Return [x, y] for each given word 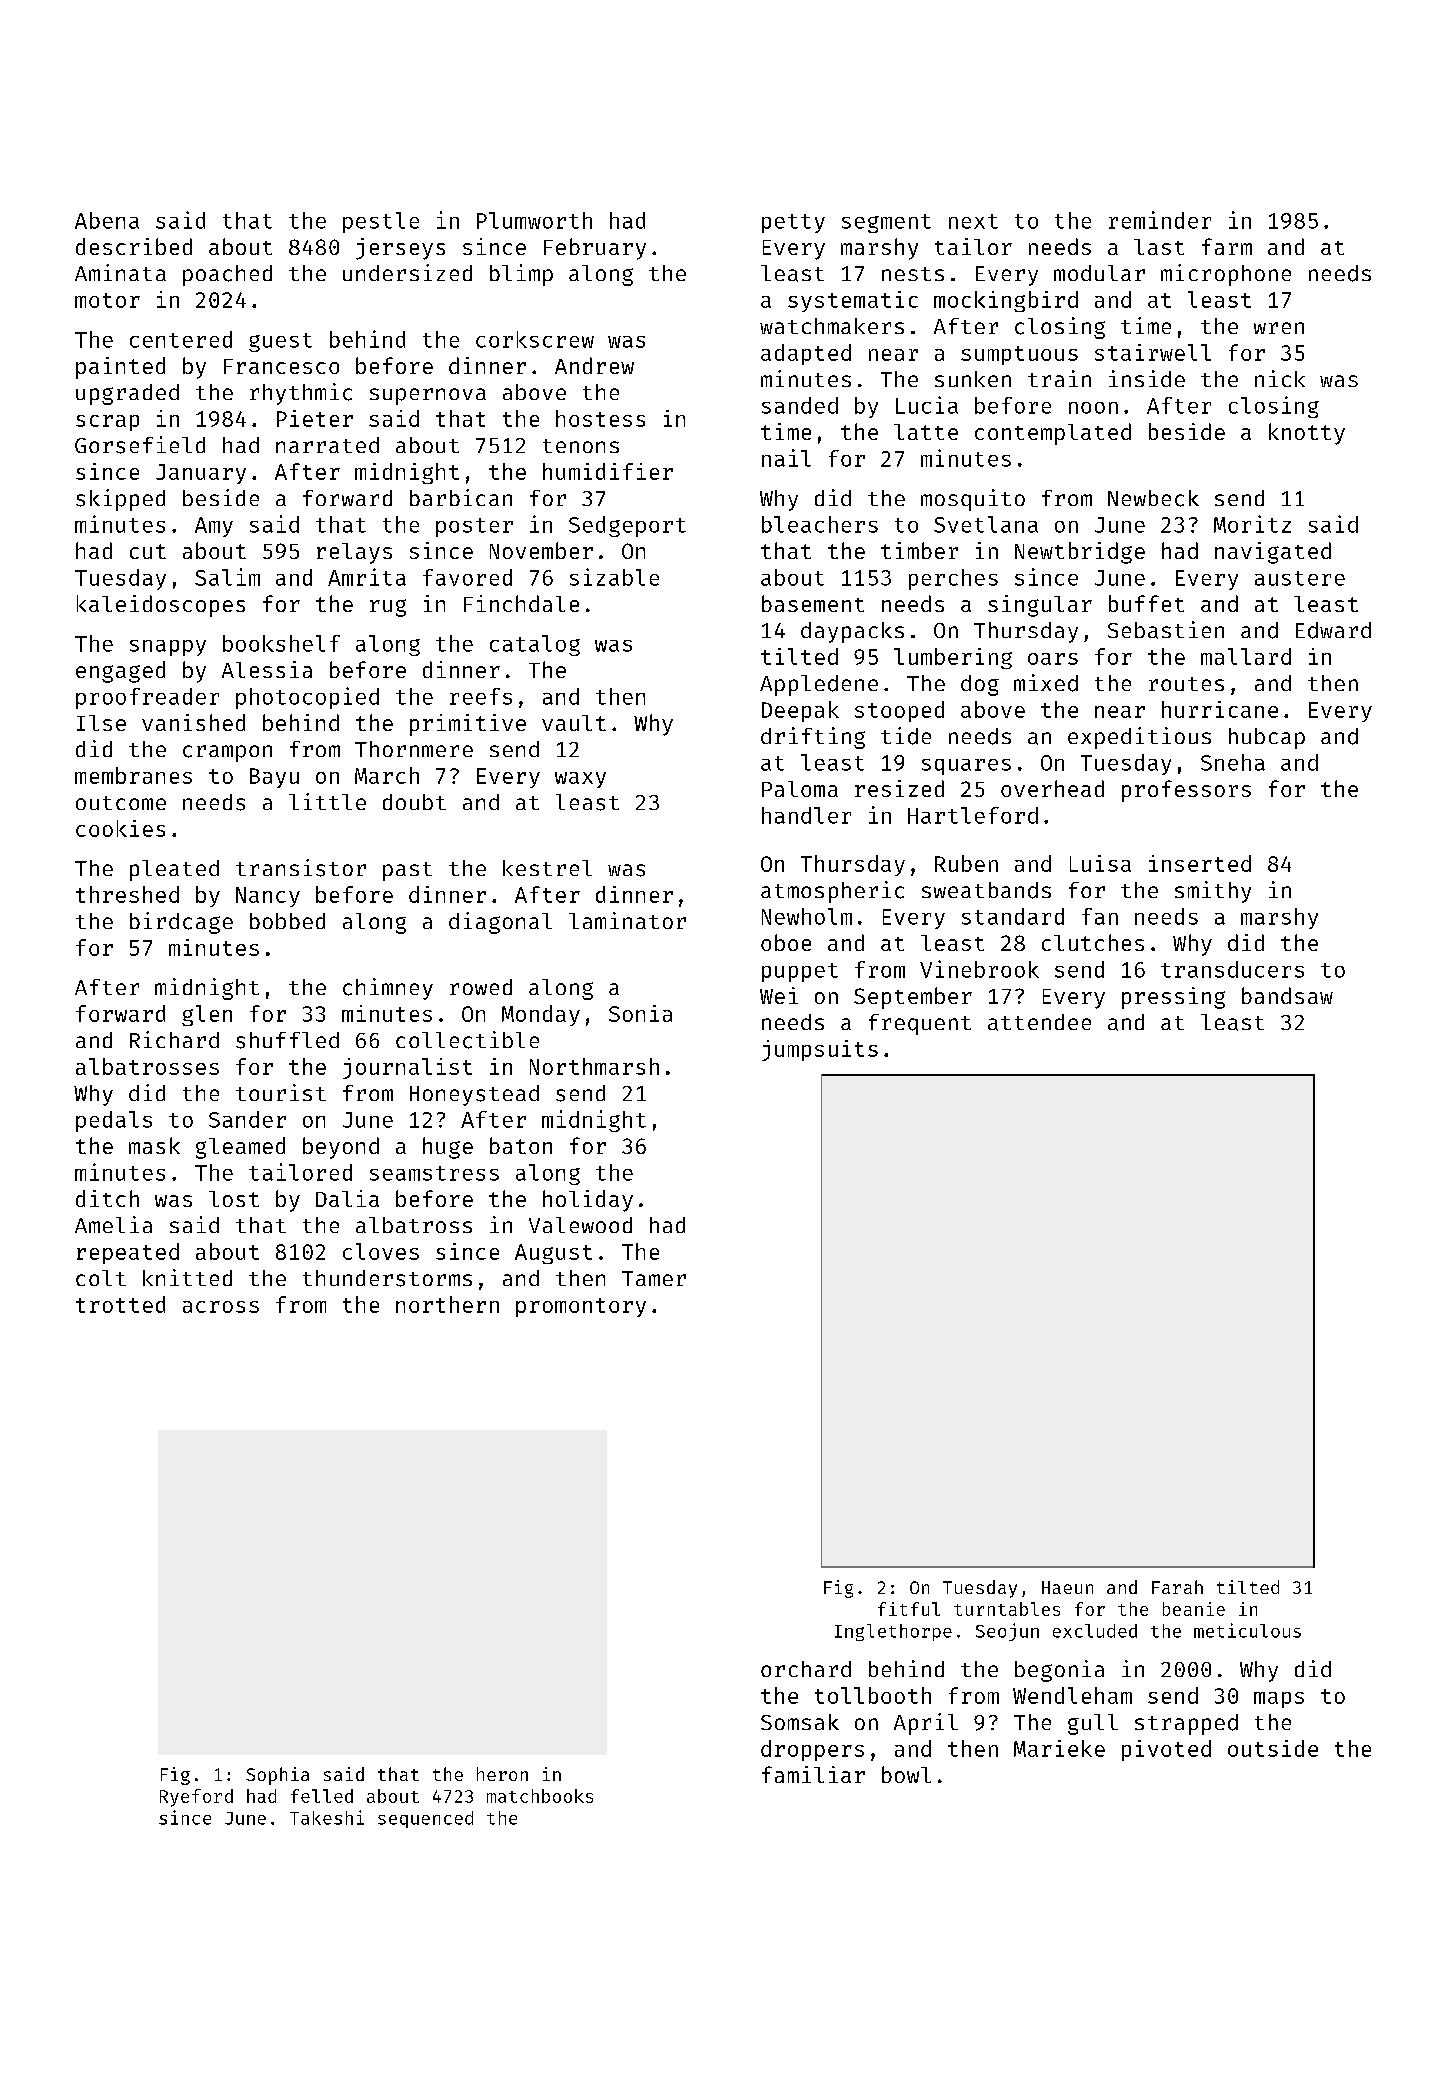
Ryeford [196, 1798]
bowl [906, 1774]
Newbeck [1153, 498]
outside [1273, 1748]
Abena [107, 220]
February [595, 249]
